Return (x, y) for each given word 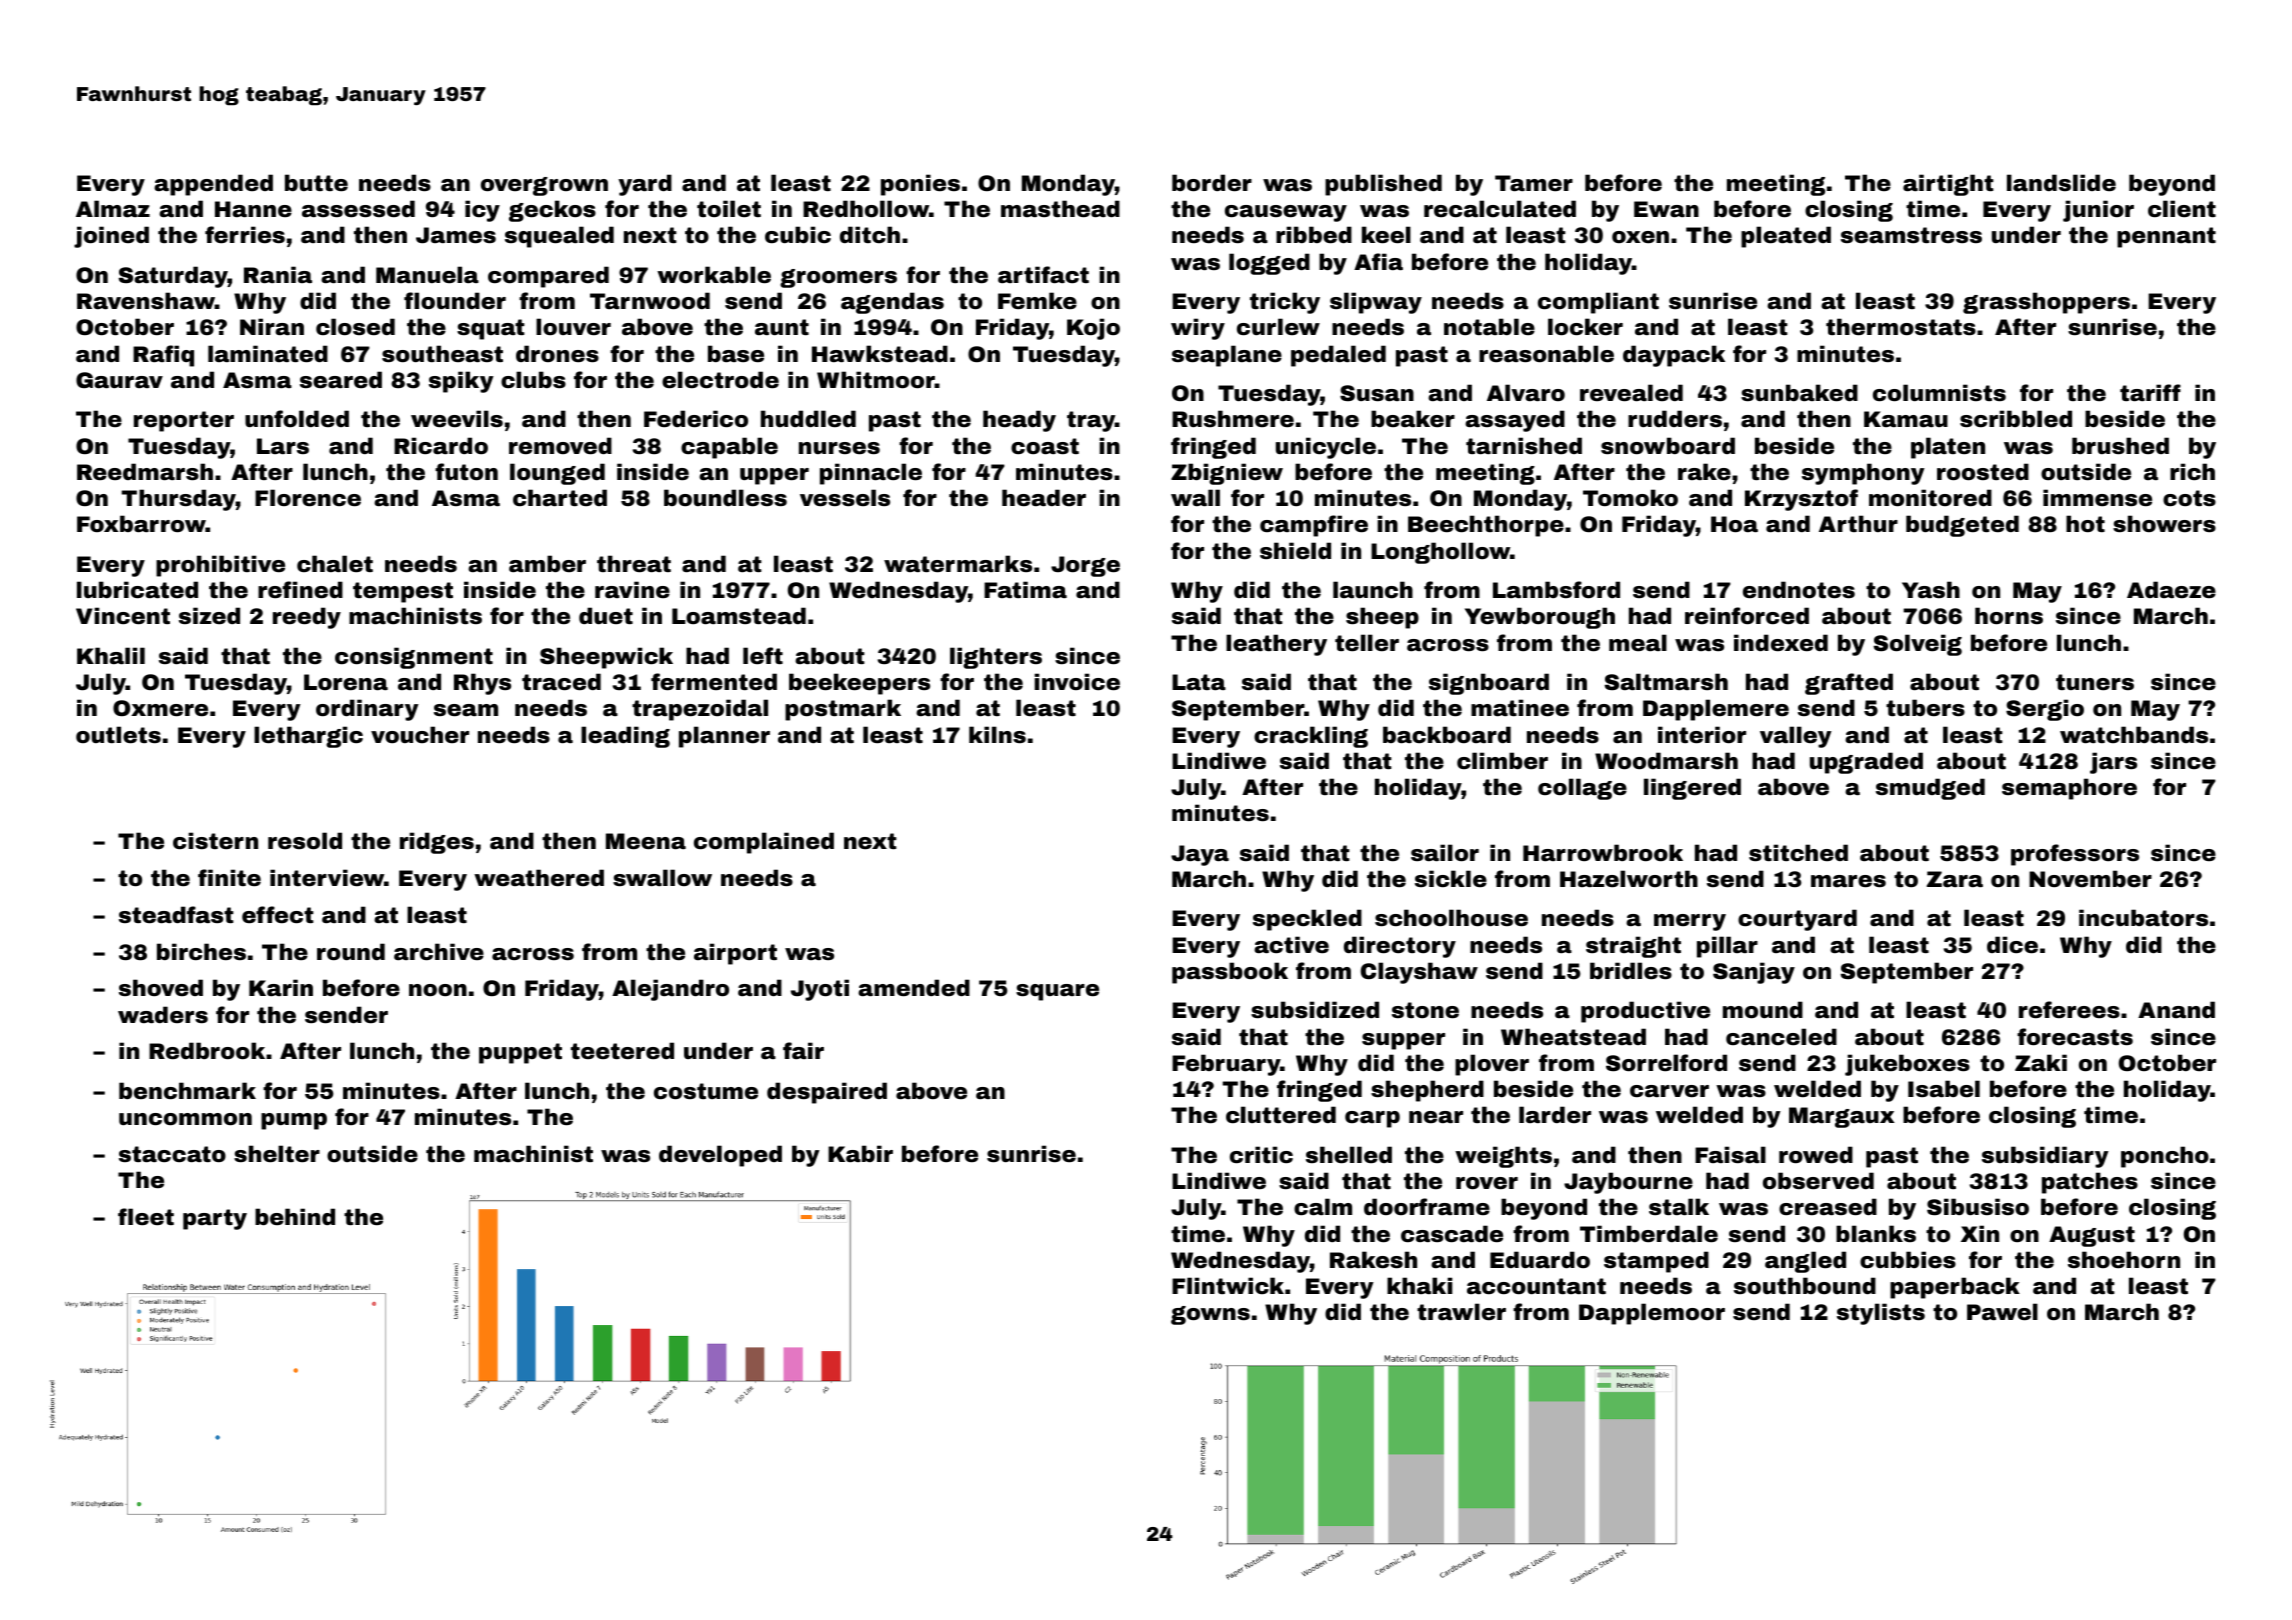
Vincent (123, 616)
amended (914, 988)
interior (1702, 735)
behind (295, 1216)
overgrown (544, 186)
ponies (920, 185)
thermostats (1901, 327)
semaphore (2069, 789)
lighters (996, 658)
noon (438, 990)
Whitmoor (876, 380)
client (2182, 209)
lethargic (308, 737)
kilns (997, 735)
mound (1763, 1010)
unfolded (297, 418)
